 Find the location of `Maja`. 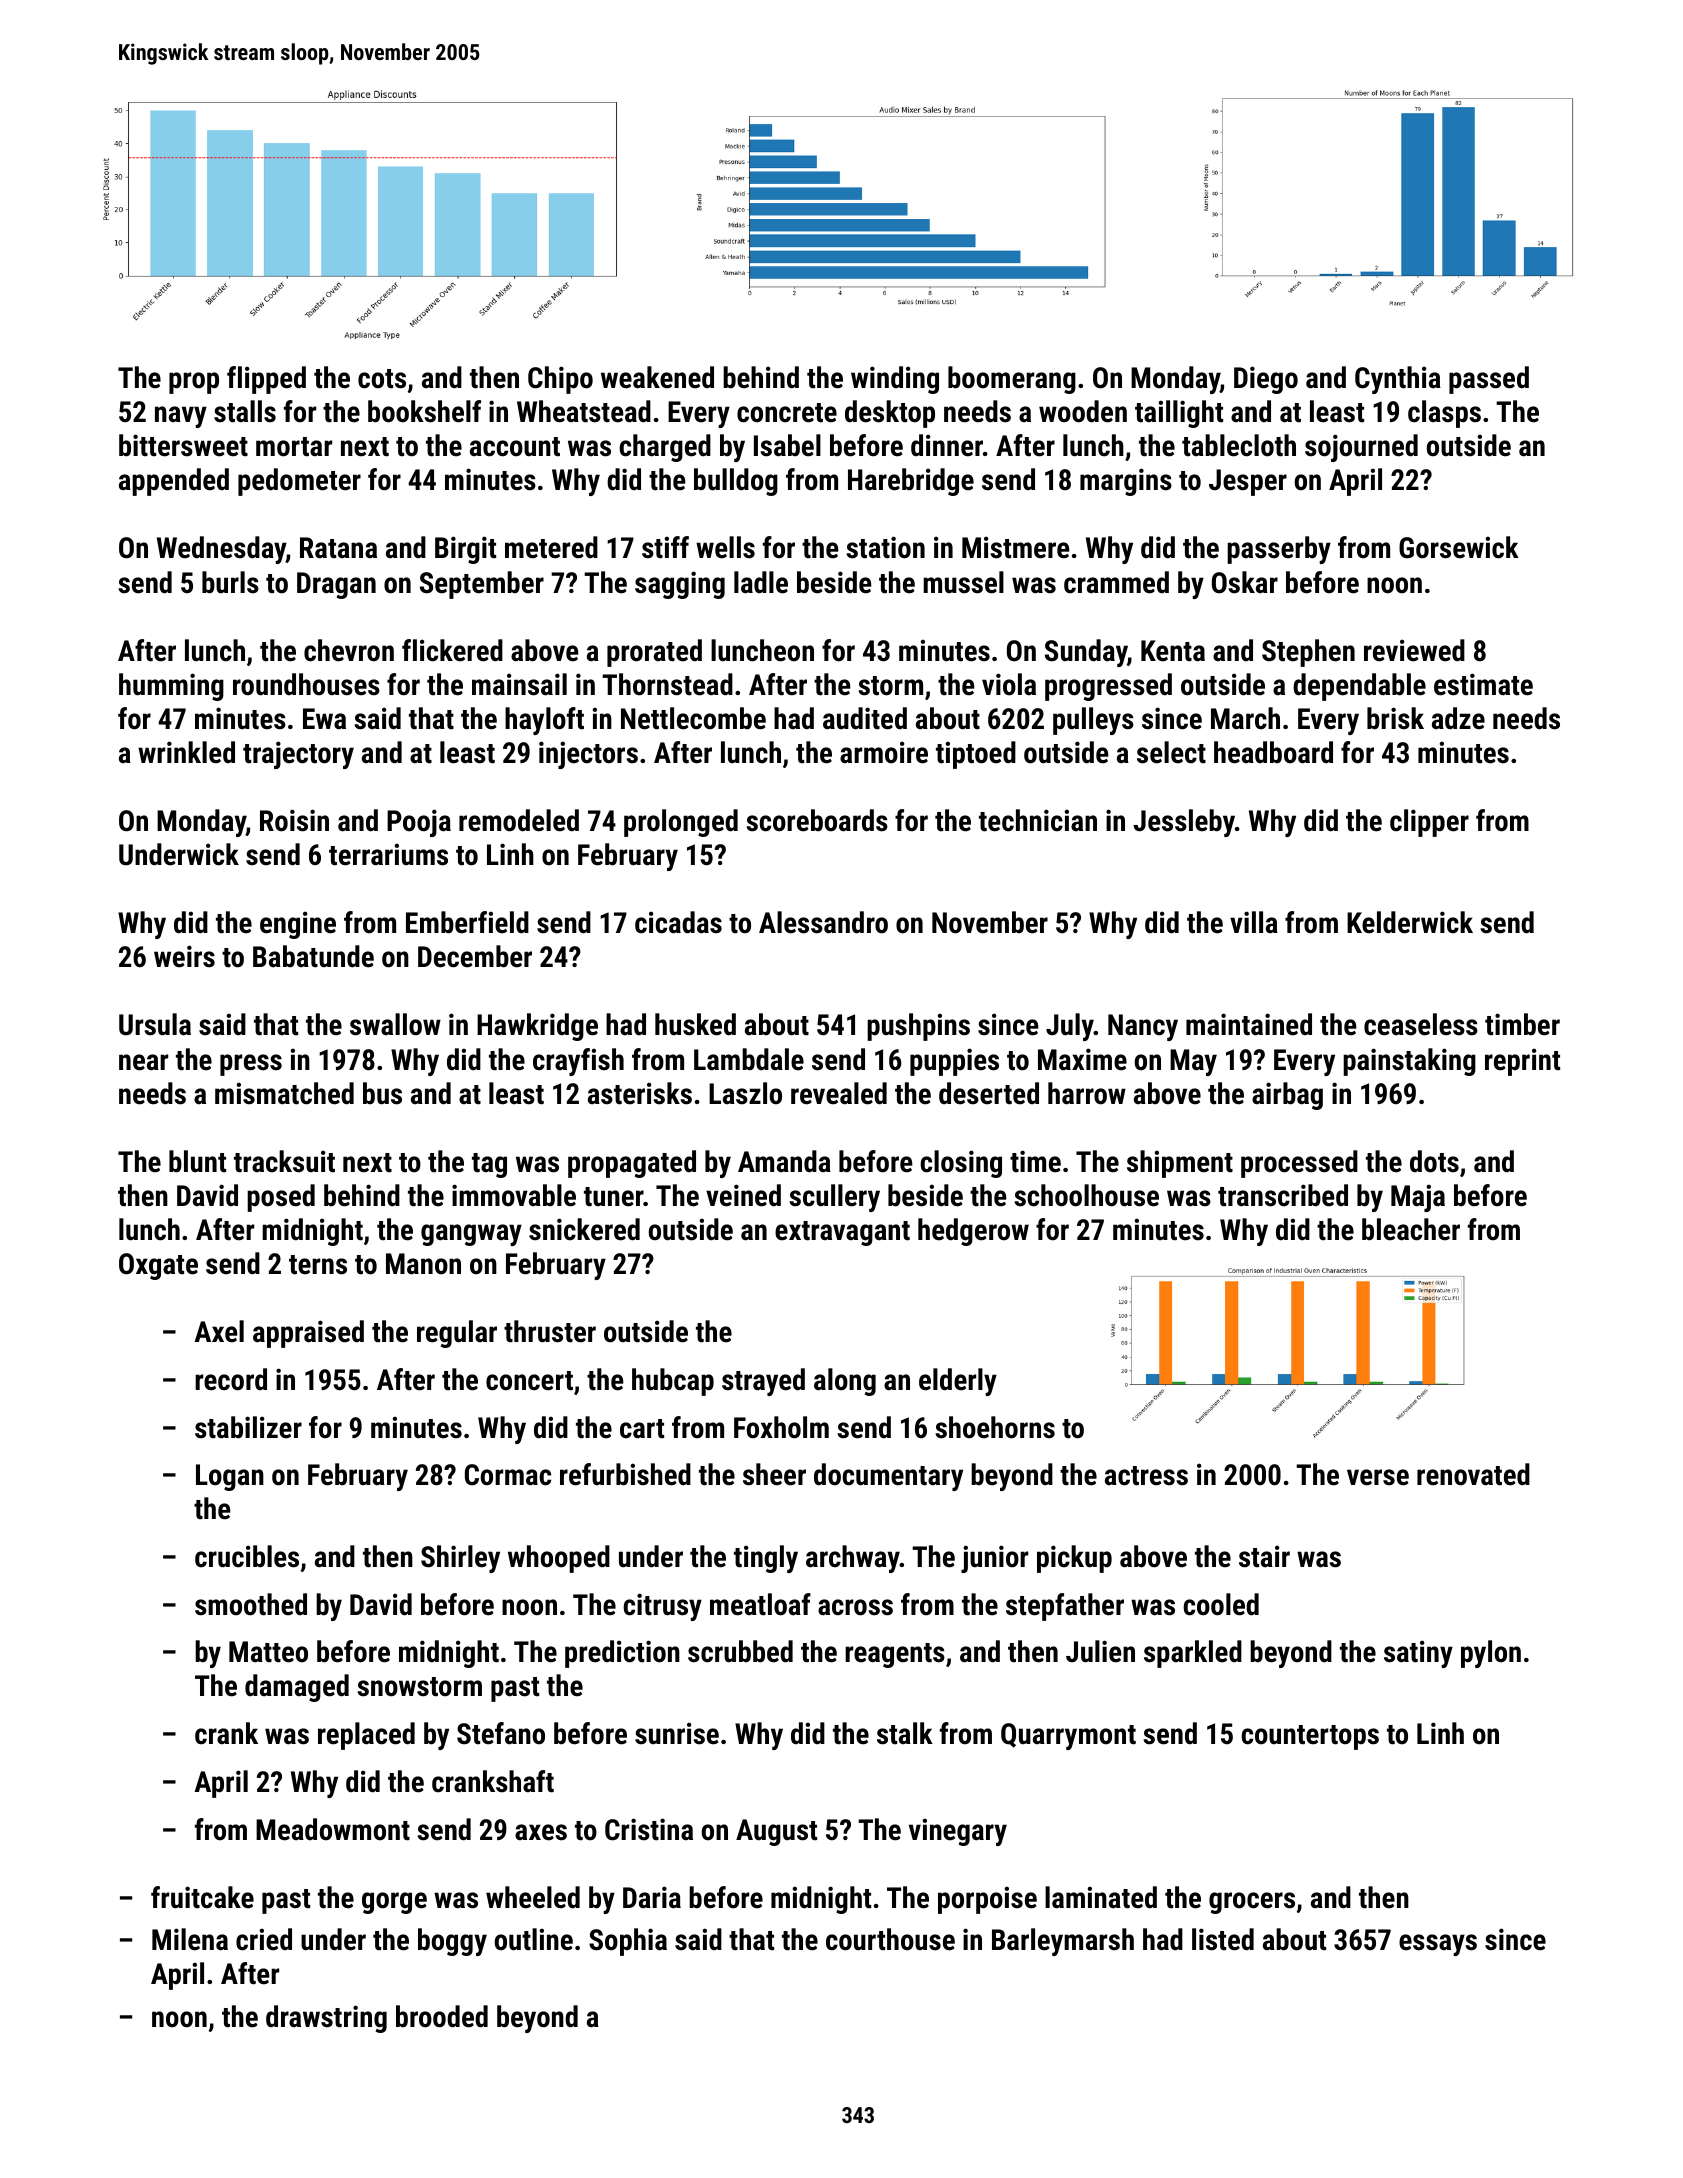

Maja is located at coordinates (1418, 1198).
